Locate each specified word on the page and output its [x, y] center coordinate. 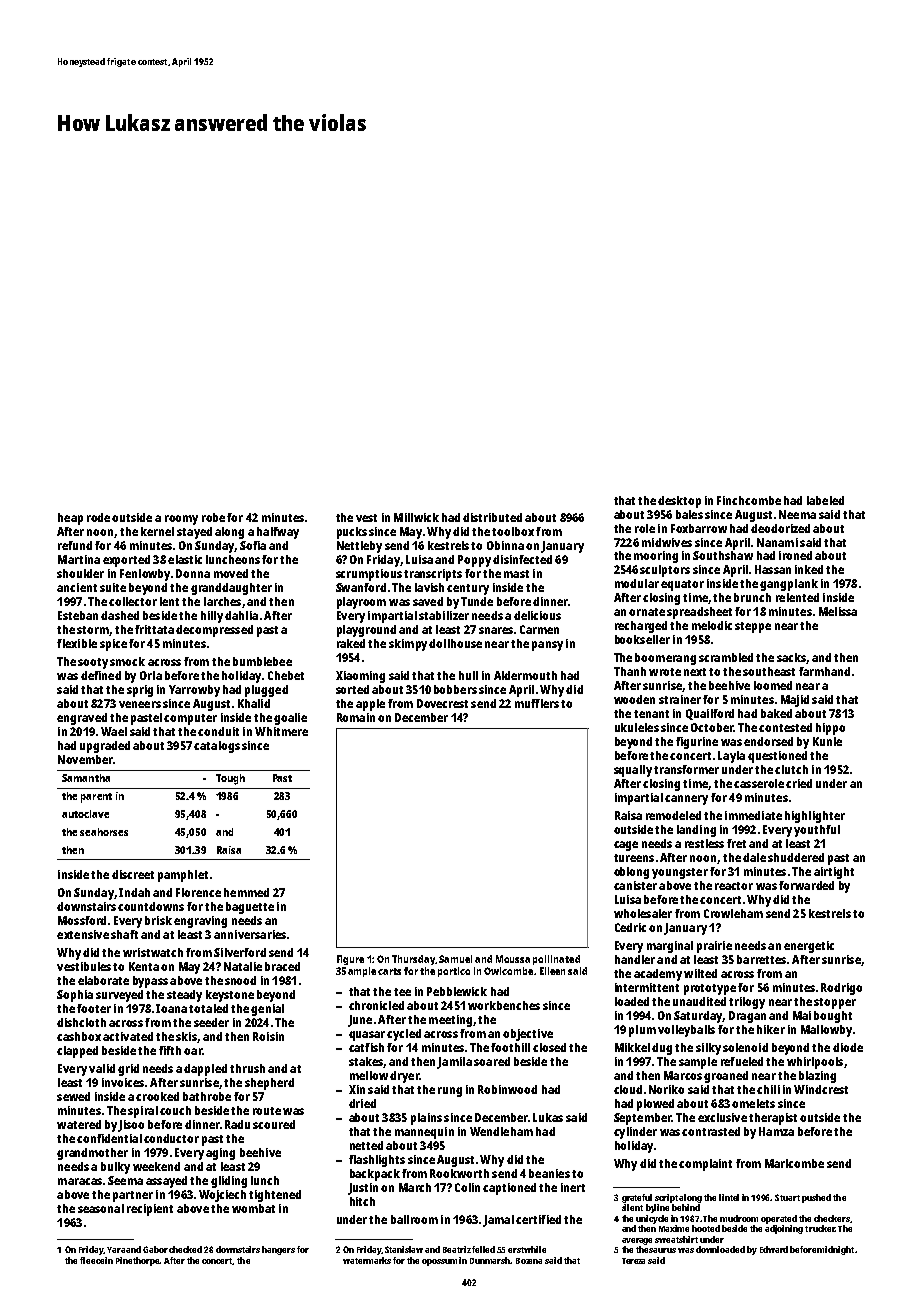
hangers [278, 1250]
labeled [825, 500]
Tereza [633, 1261]
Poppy [474, 561]
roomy [181, 520]
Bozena [529, 1261]
